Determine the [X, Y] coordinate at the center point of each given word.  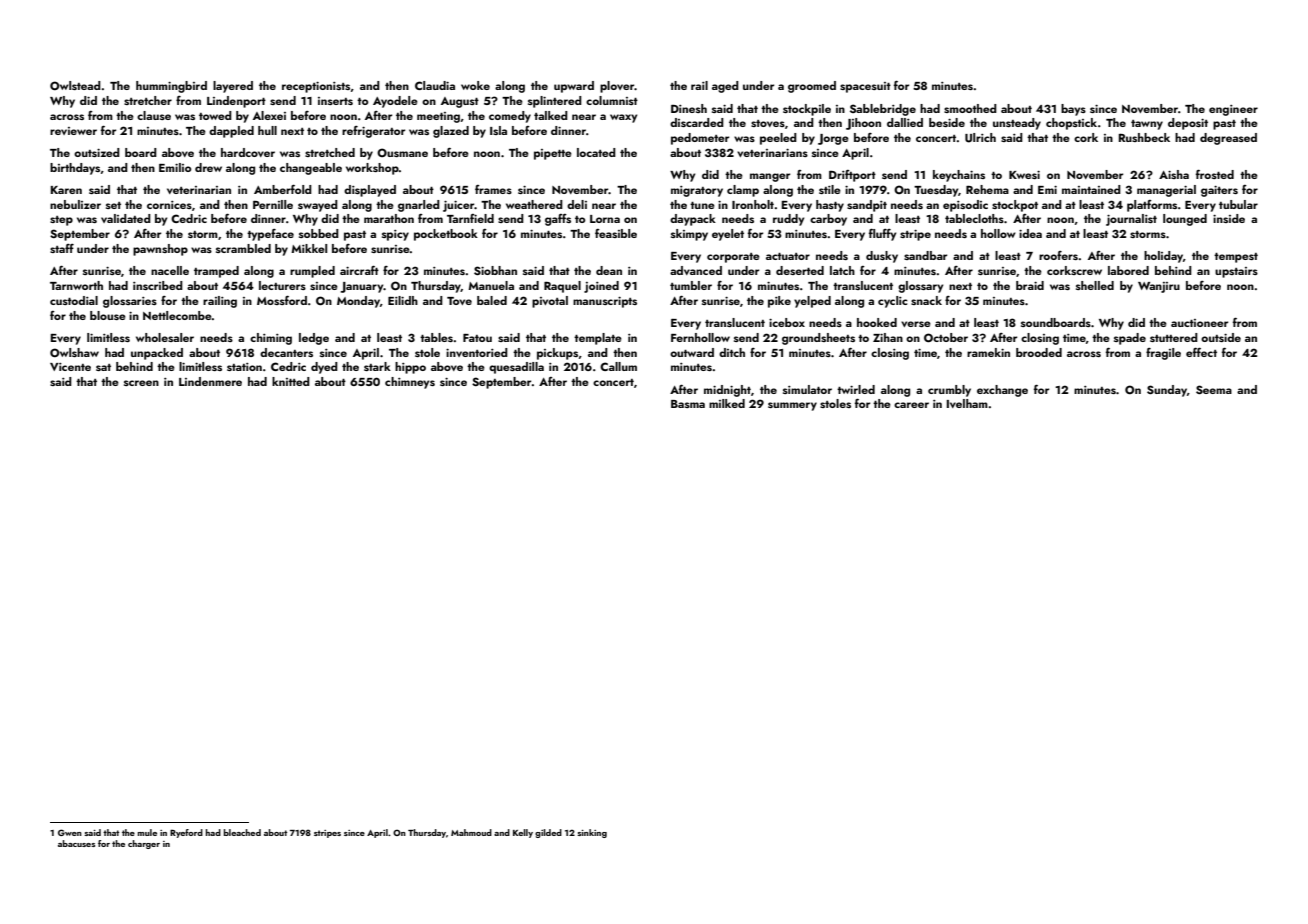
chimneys [410, 383]
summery [792, 406]
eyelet [728, 235]
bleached [242, 832]
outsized [97, 152]
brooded [1039, 352]
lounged [1185, 220]
